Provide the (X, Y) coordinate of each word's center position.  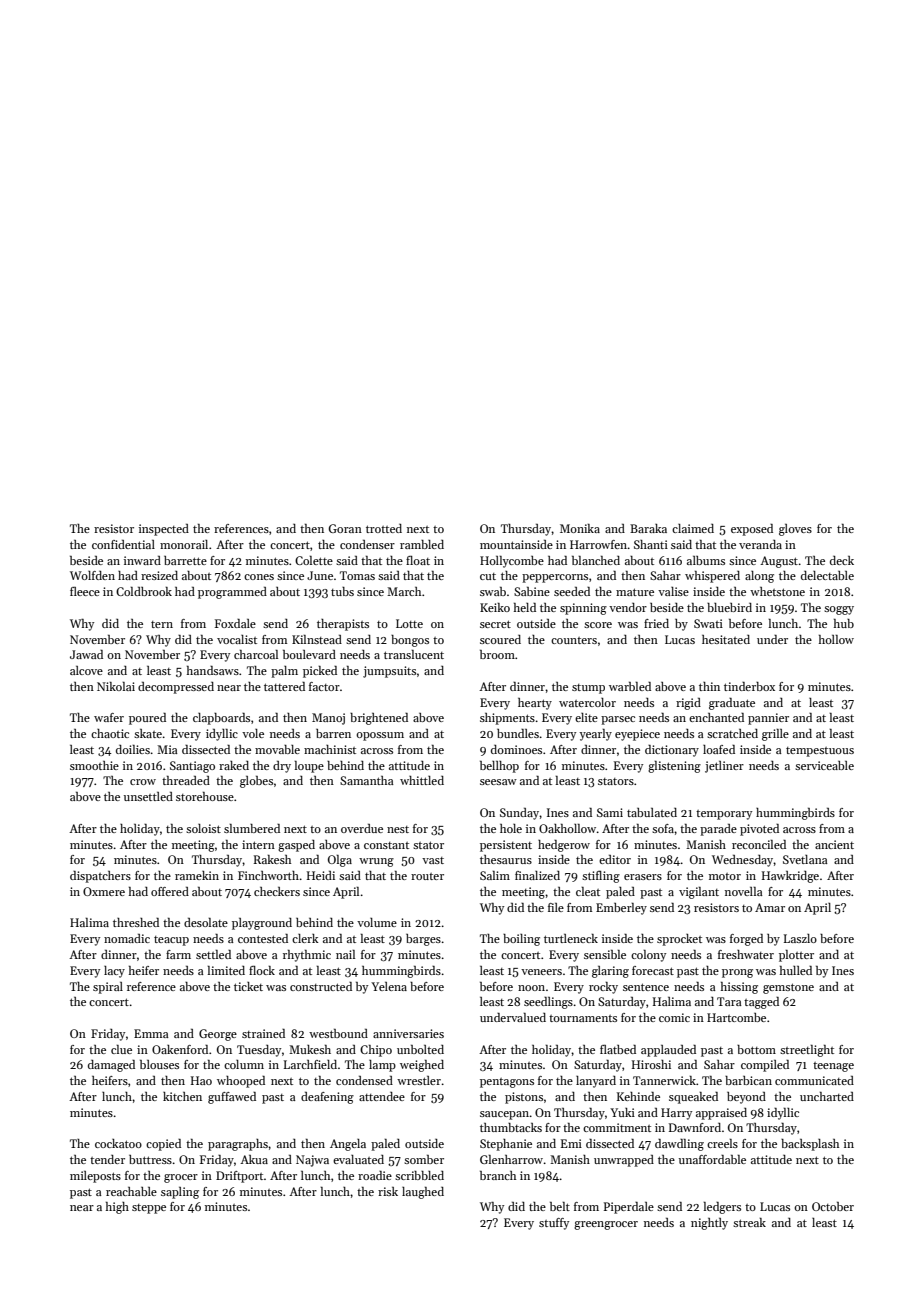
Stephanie (506, 1145)
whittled (422, 780)
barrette (185, 560)
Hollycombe (512, 562)
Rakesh (272, 859)
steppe (149, 1209)
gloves (795, 530)
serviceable (824, 765)
